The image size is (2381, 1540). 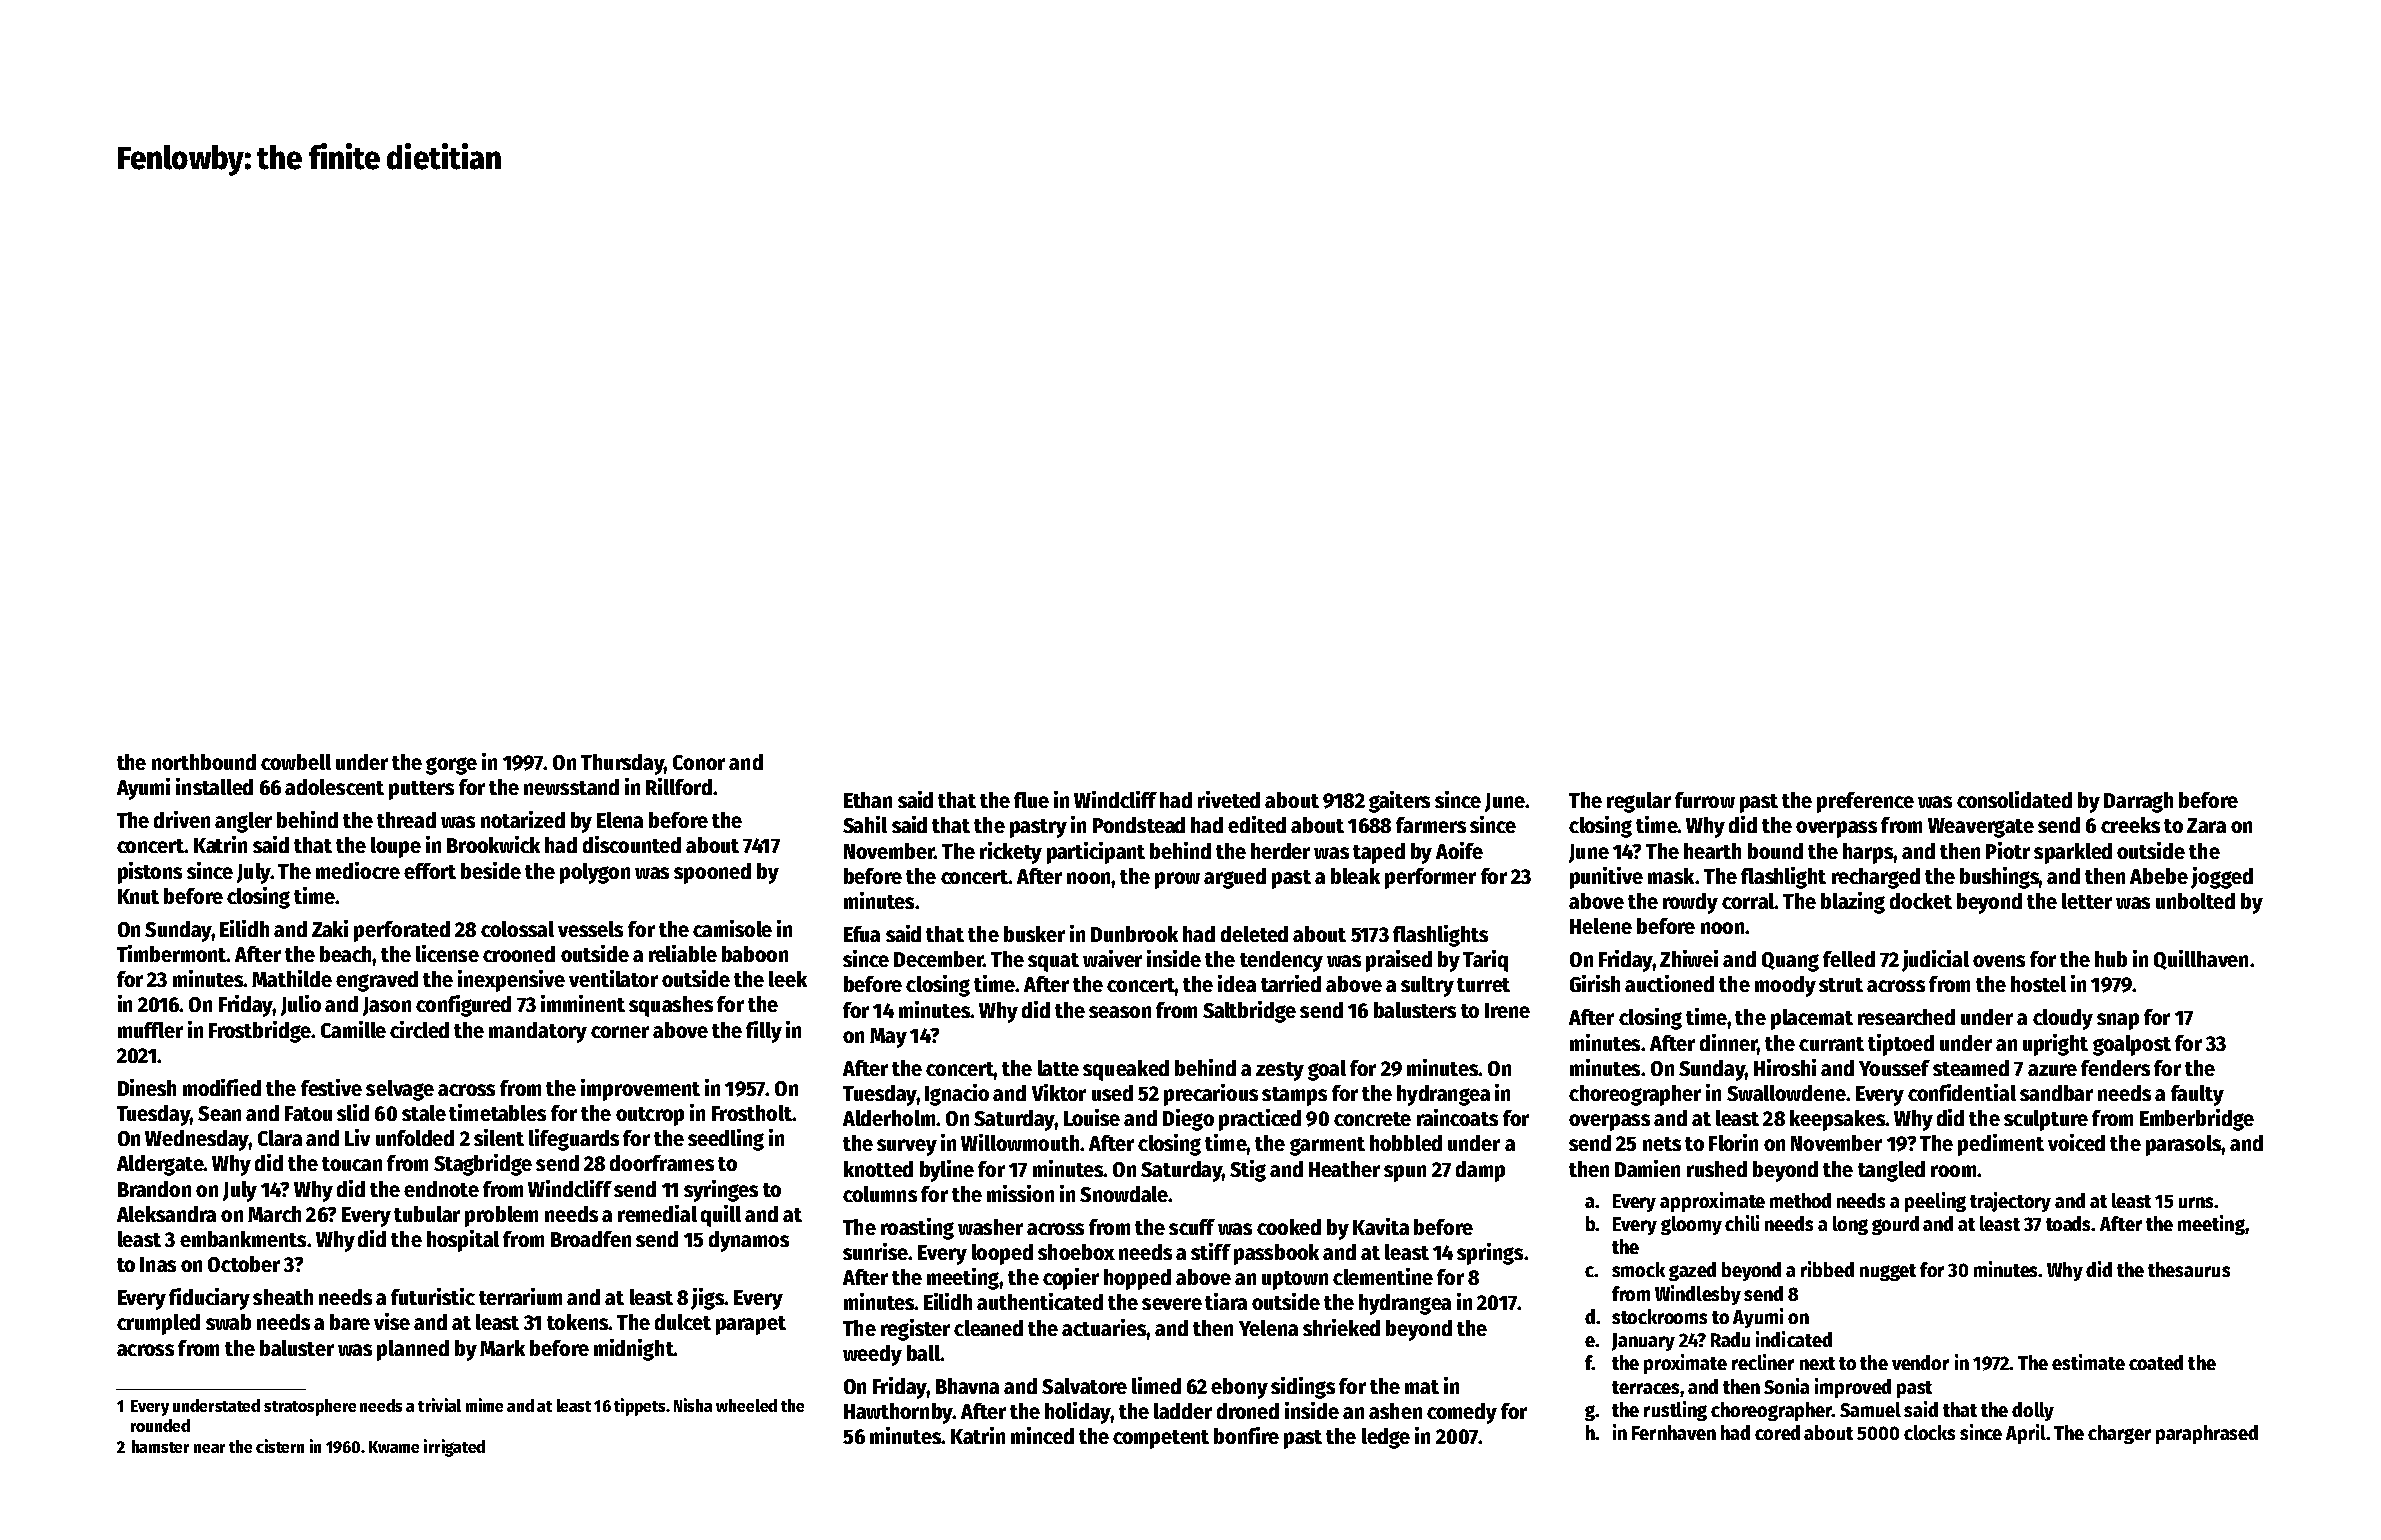 I want to click on Timbermont, so click(x=172, y=953).
